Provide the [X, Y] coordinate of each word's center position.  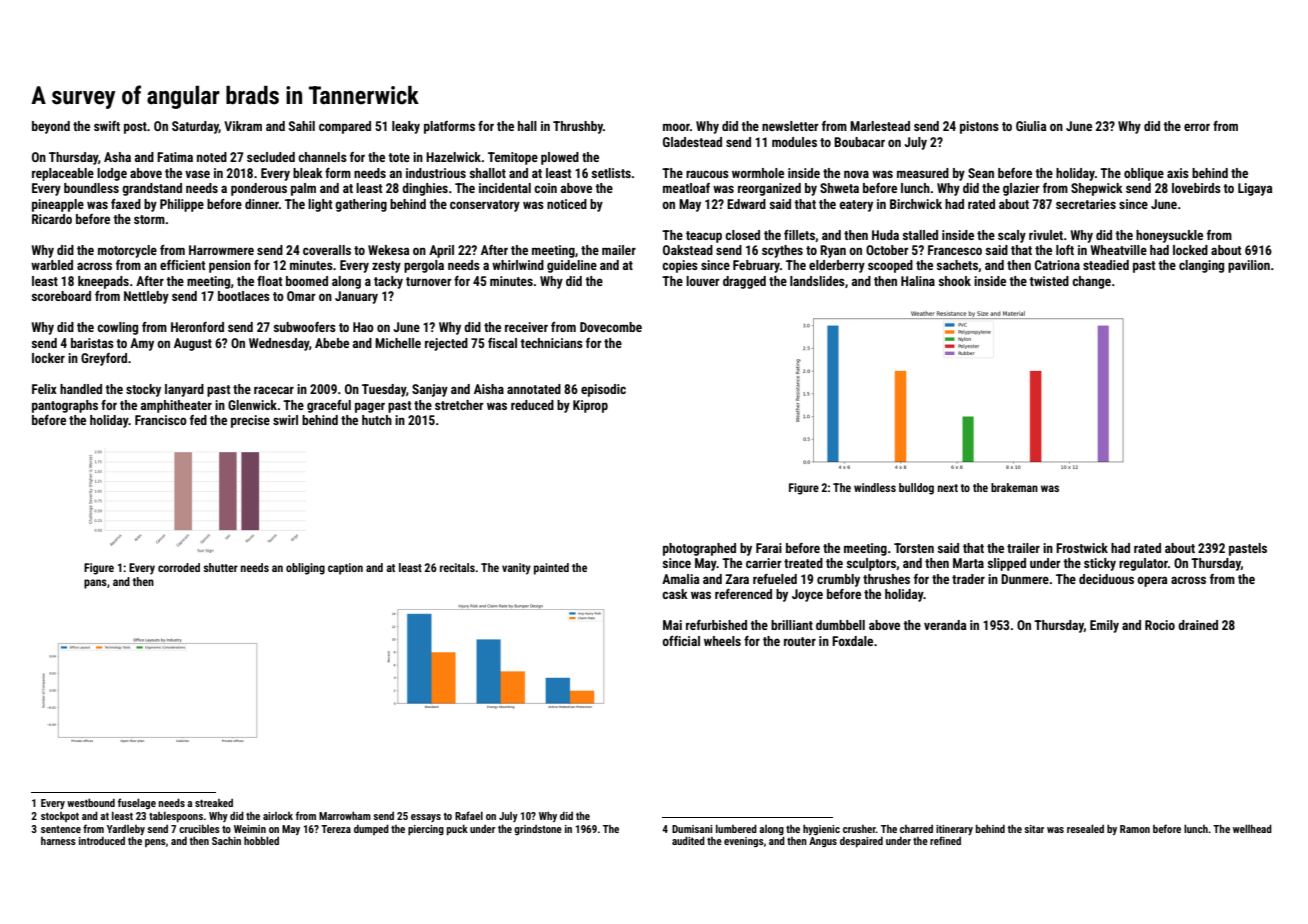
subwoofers [305, 327]
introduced [102, 840]
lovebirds [1196, 188]
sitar [1034, 829]
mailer [619, 250]
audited [688, 840]
